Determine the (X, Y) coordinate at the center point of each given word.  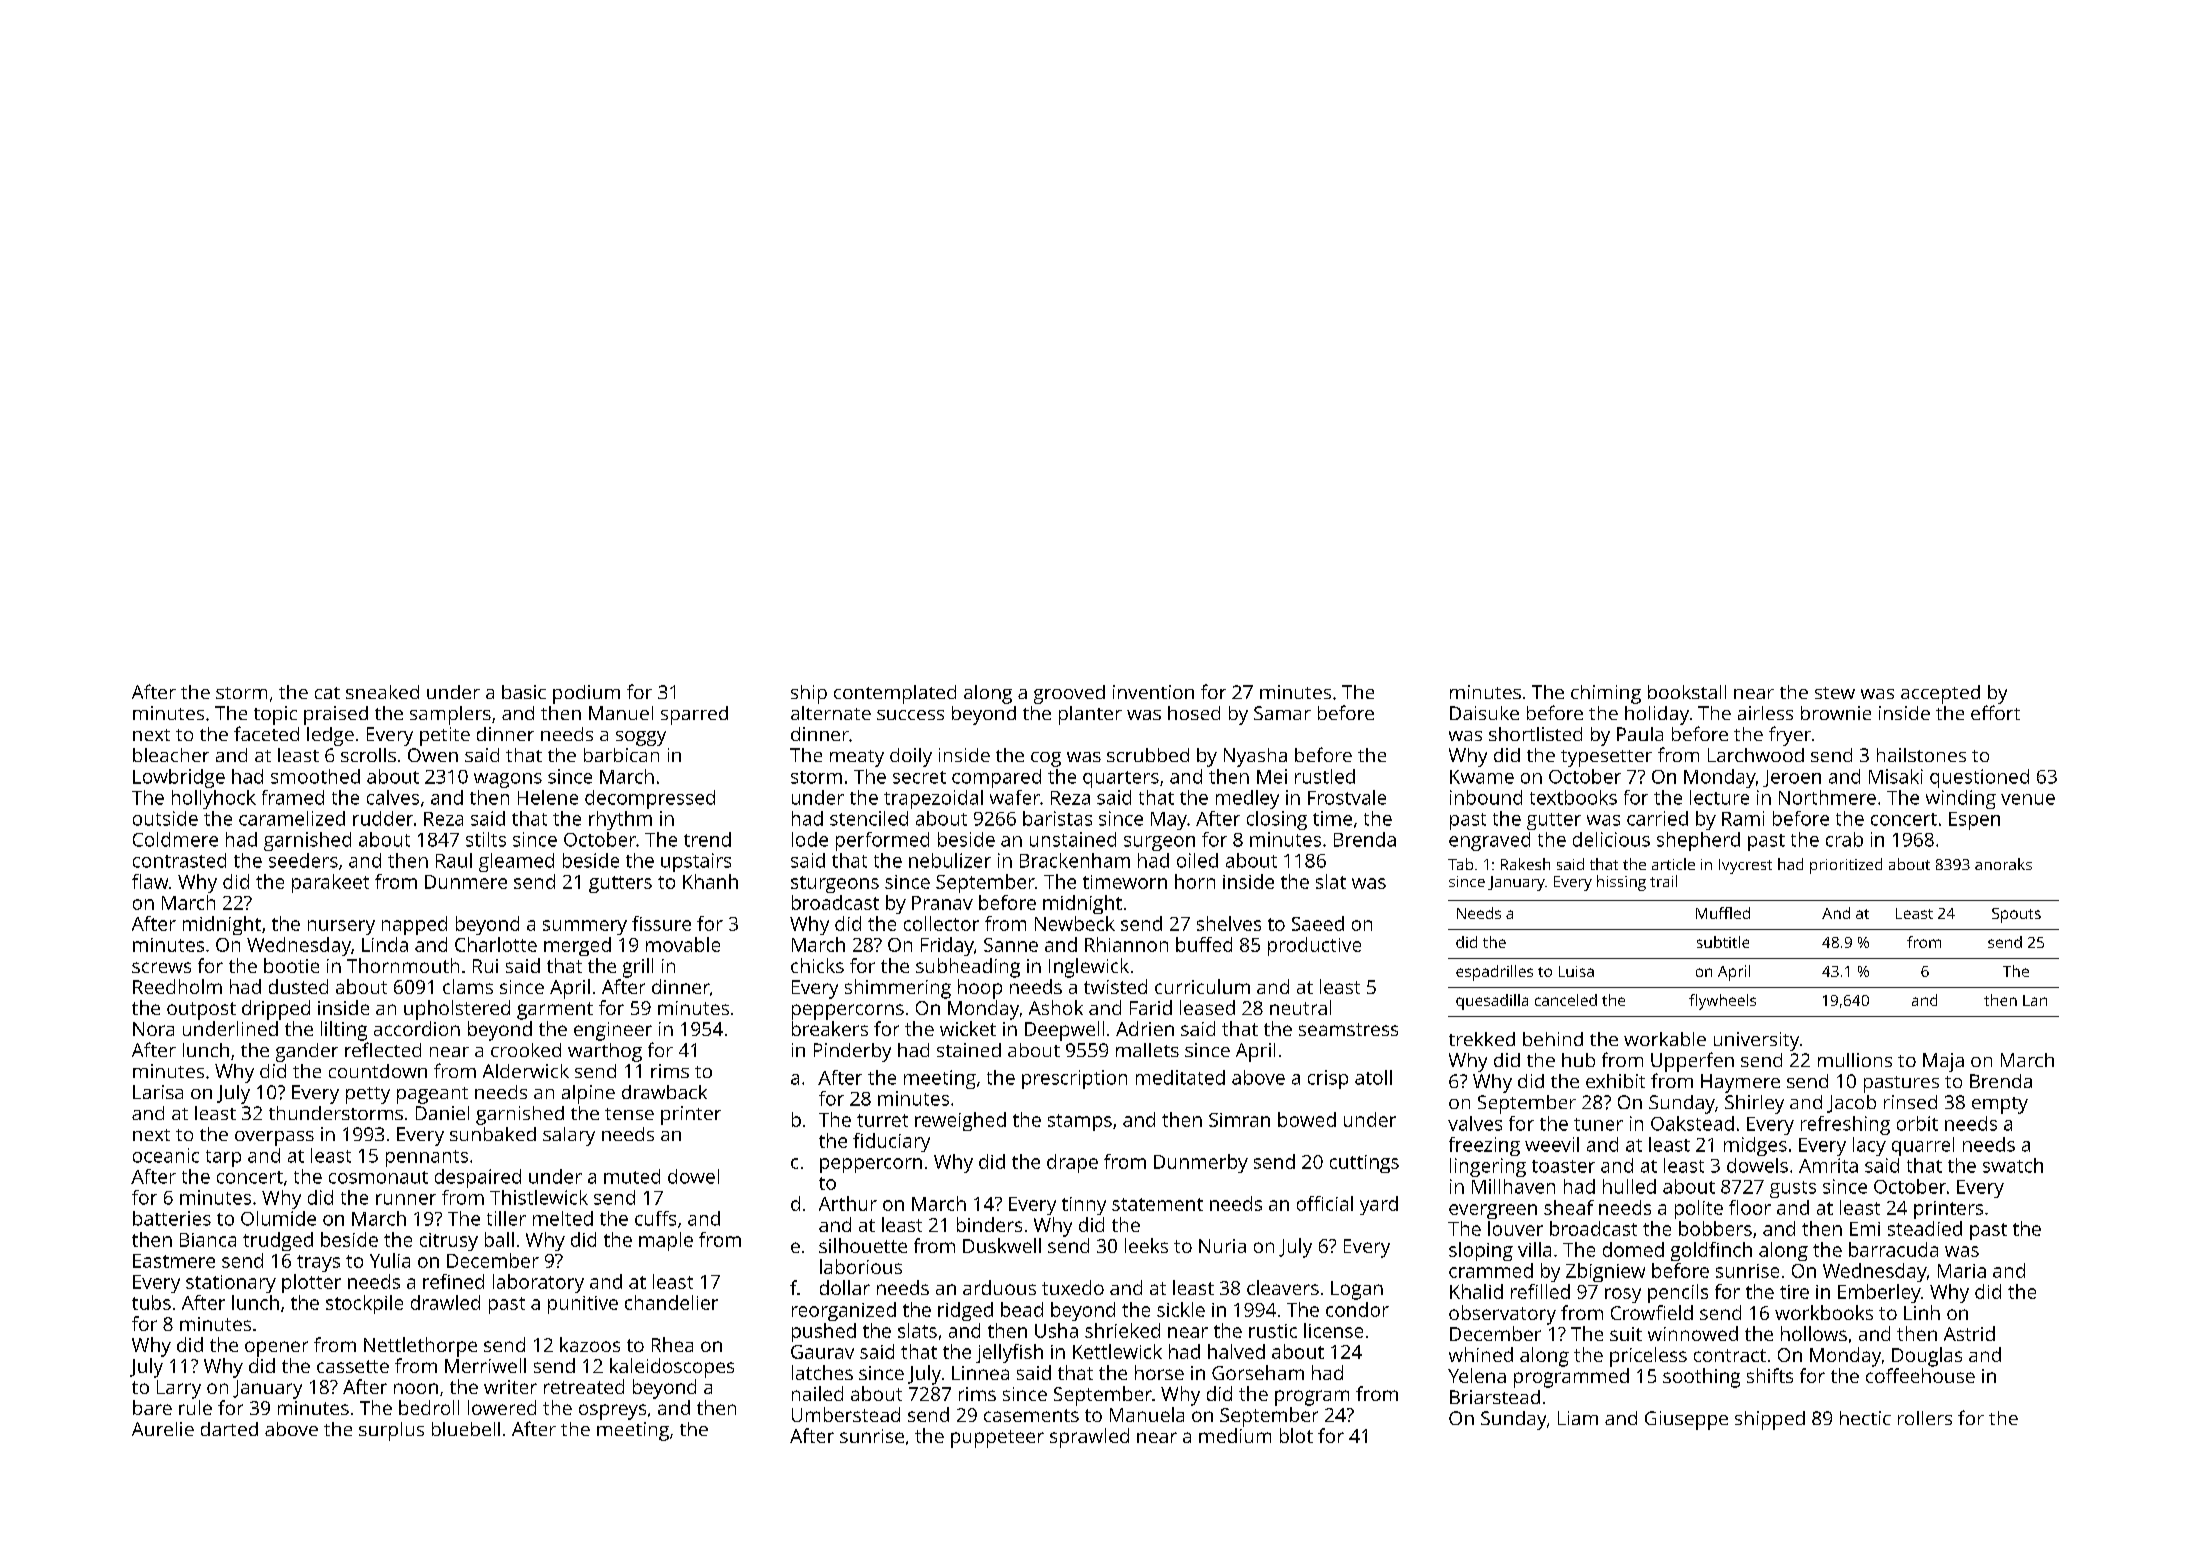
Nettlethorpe (420, 1347)
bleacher (171, 755)
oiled (1197, 860)
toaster (1563, 1166)
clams (468, 986)
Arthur (848, 1203)
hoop (980, 989)
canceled (1566, 1000)
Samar (1282, 713)
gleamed (516, 862)
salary (569, 1136)
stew (1835, 693)
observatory (1502, 1315)
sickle (1181, 1309)
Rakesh (1525, 864)
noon (416, 1388)
